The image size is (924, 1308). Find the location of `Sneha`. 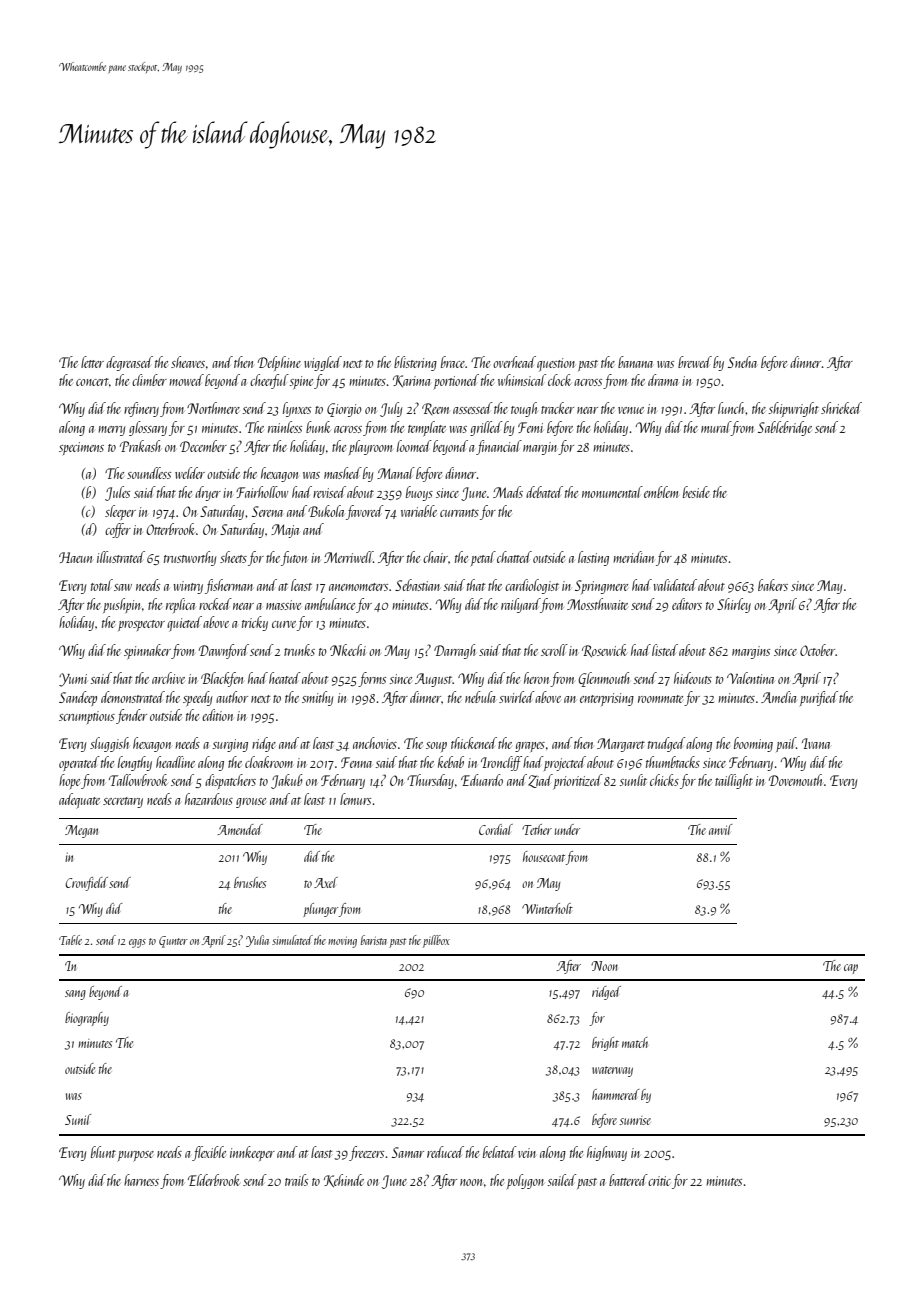

Sneha is located at coordinates (742, 362).
